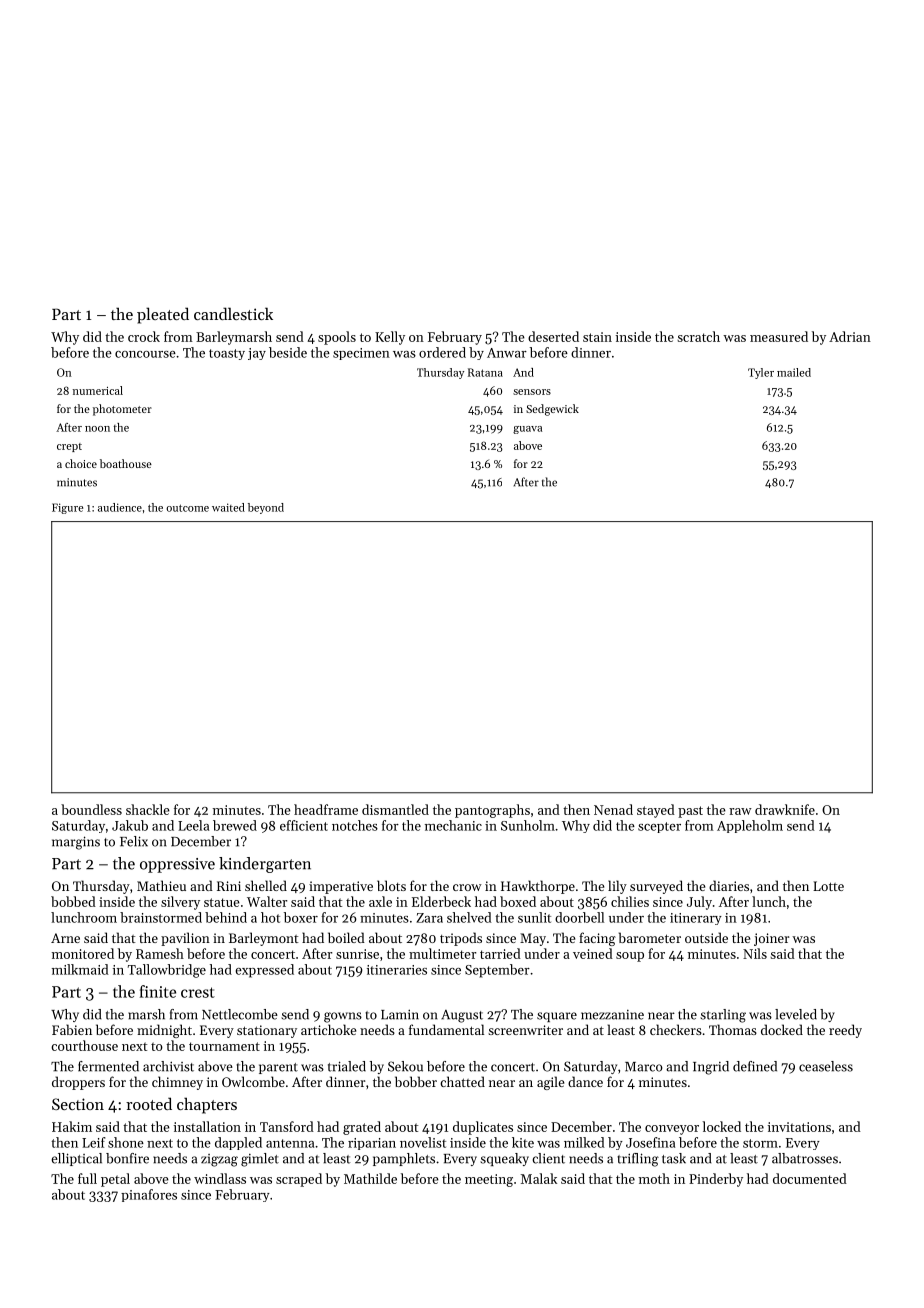 This page has width=924, height=1308. Describe the element at coordinates (177, 865) in the page. I see `oppressive` at that location.
